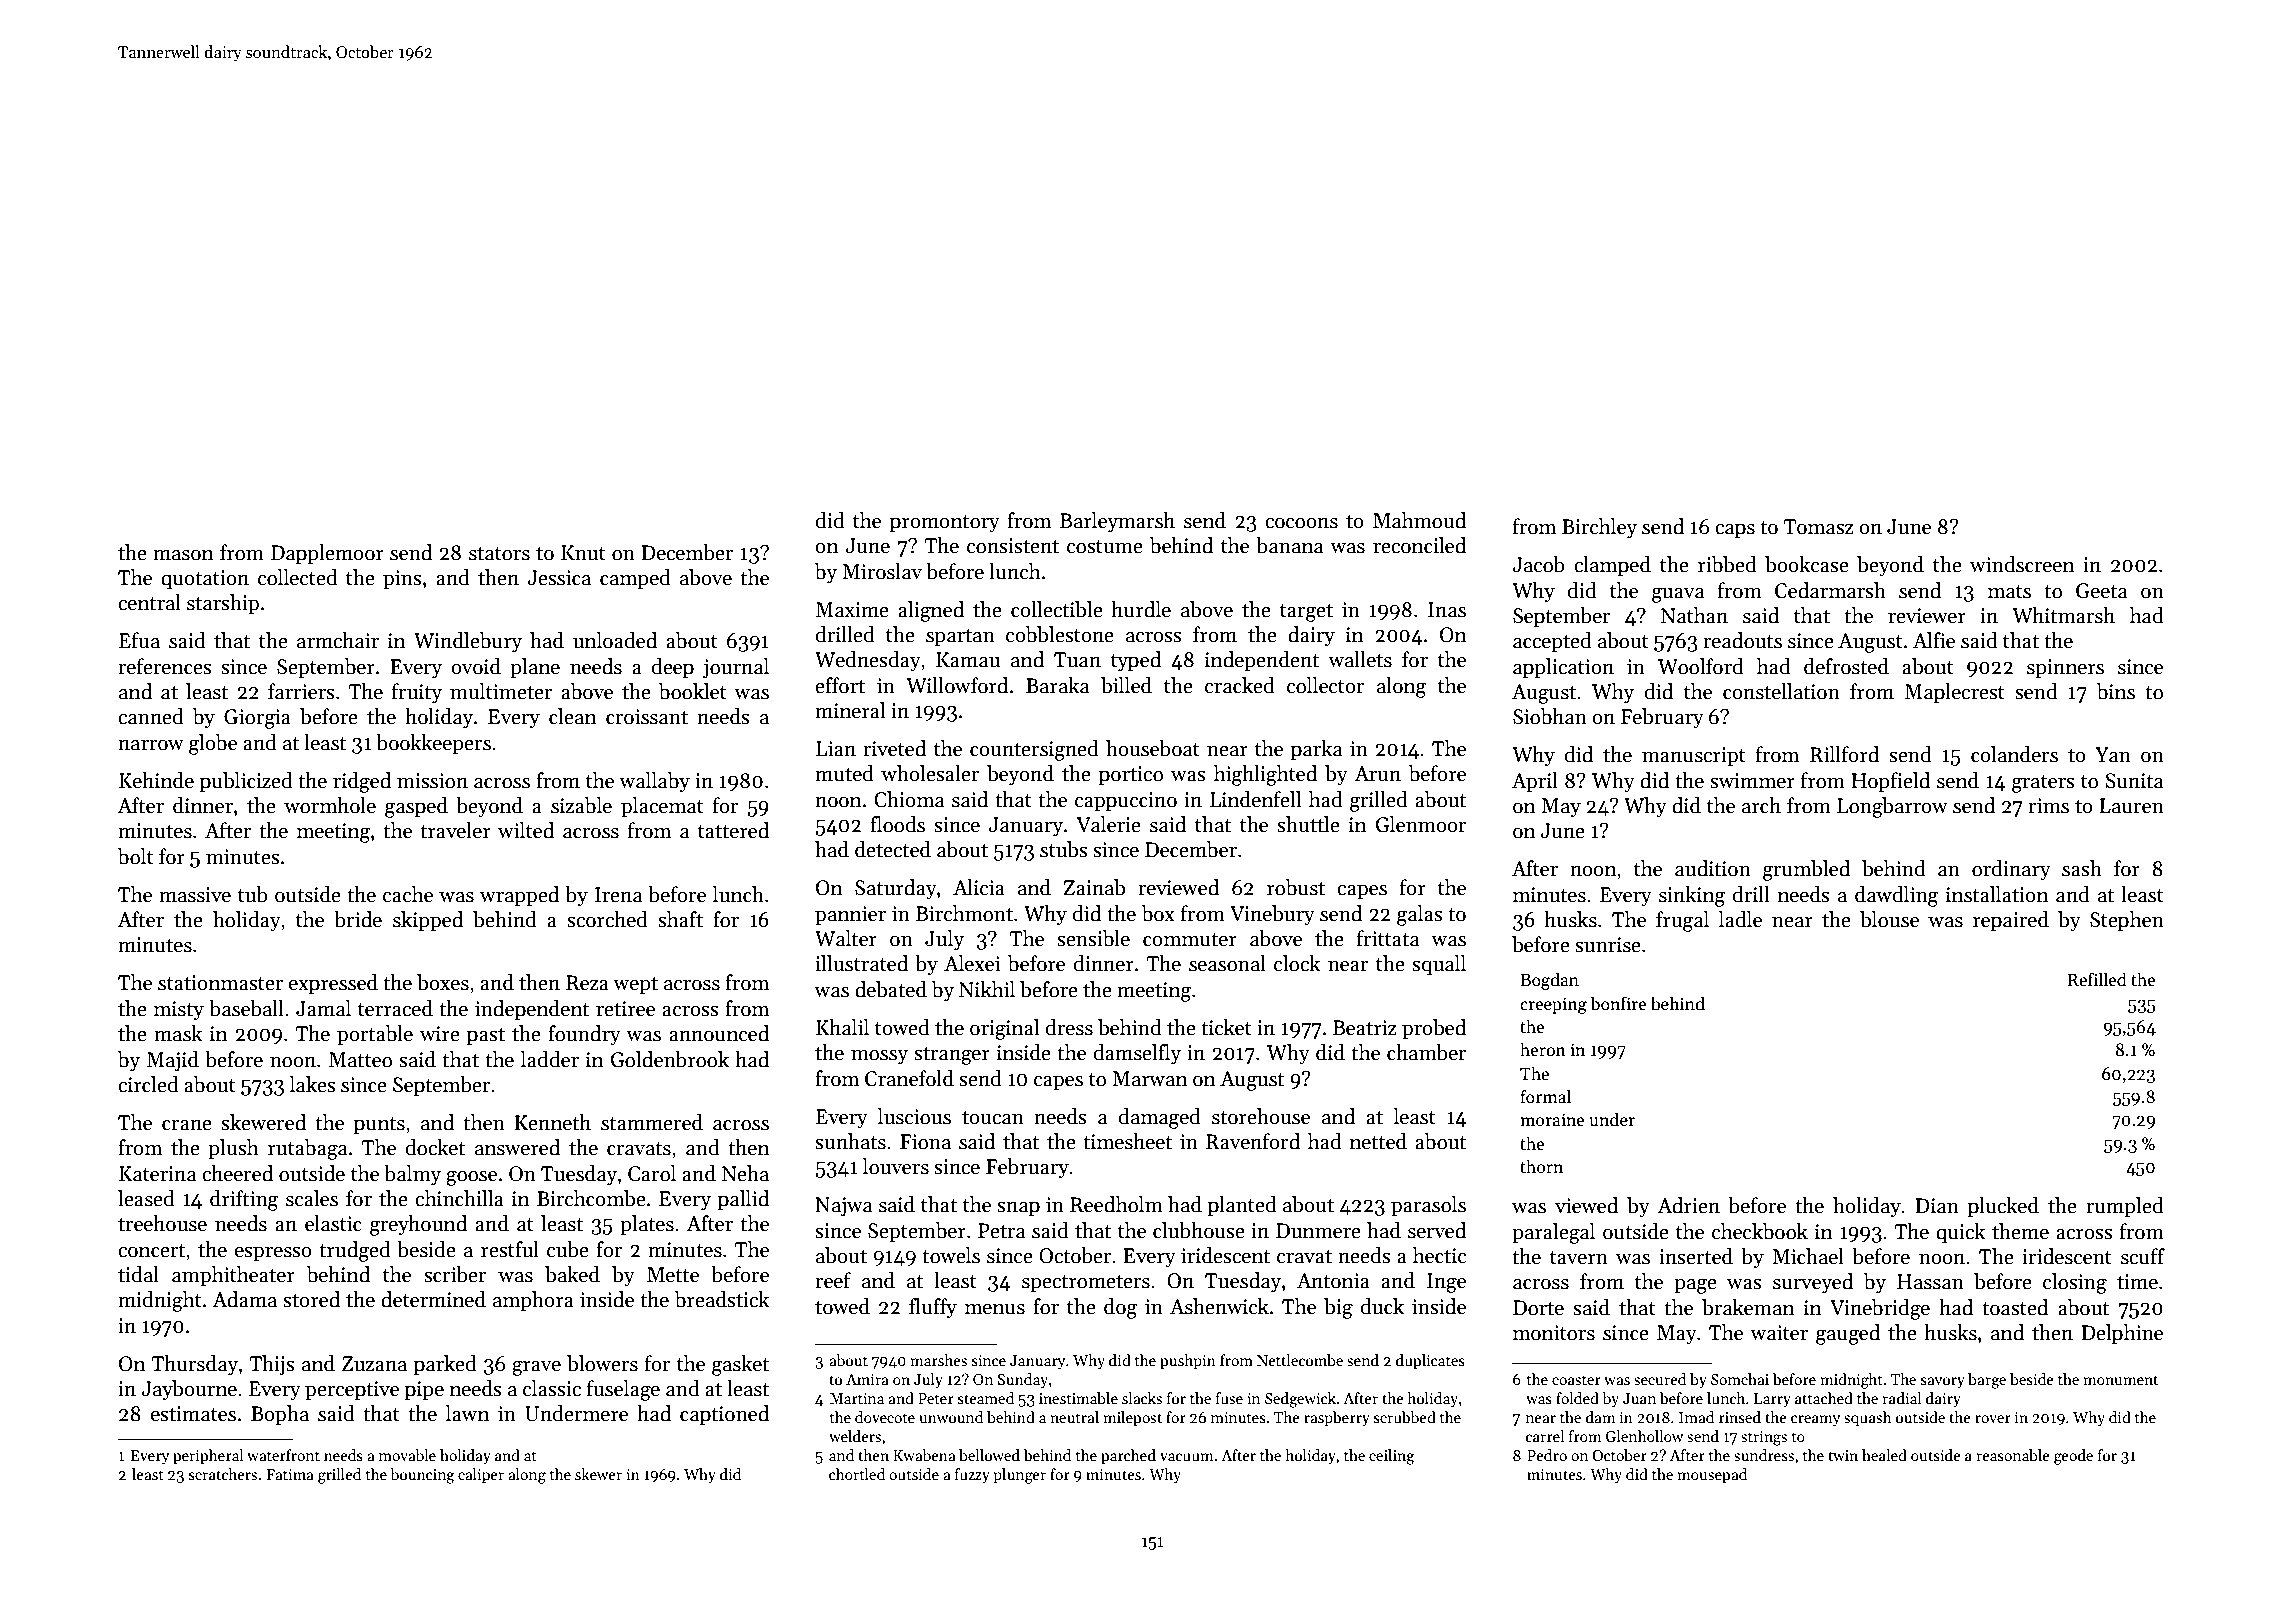  I want to click on Knut, so click(583, 553).
